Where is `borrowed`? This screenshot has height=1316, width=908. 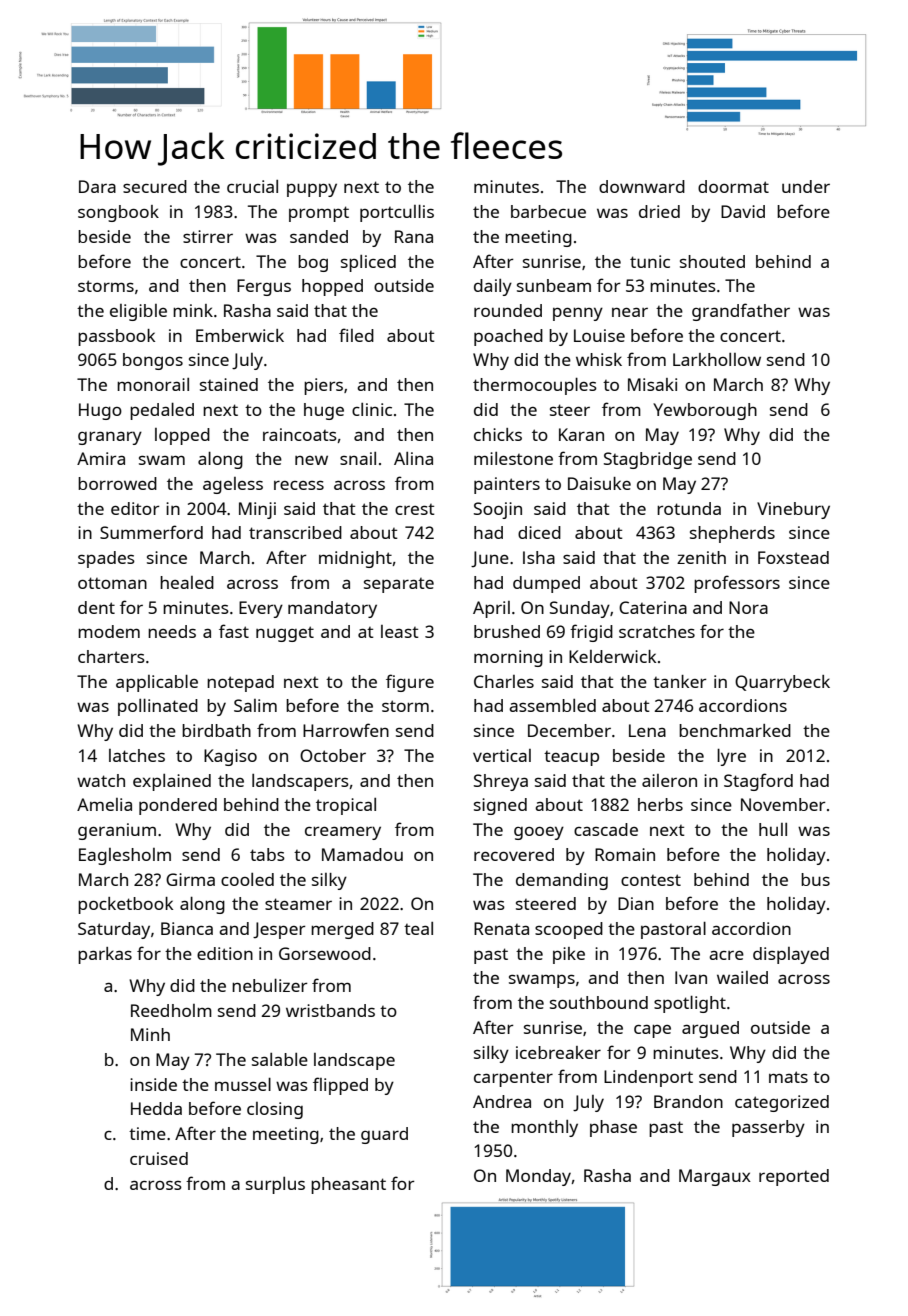 borrowed is located at coordinates (117, 483).
